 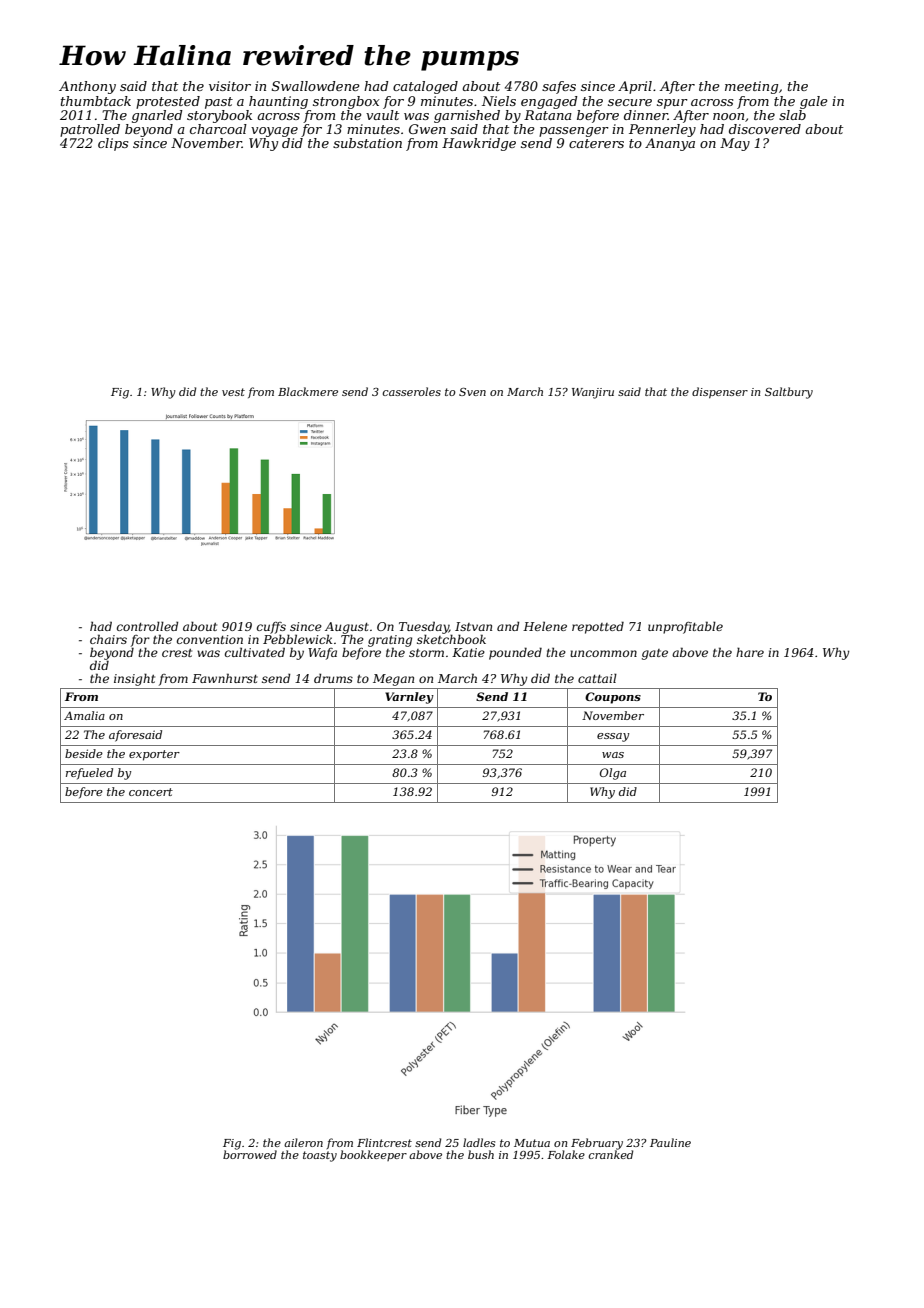 What do you see at coordinates (233, 392) in the screenshot?
I see `vest` at bounding box center [233, 392].
